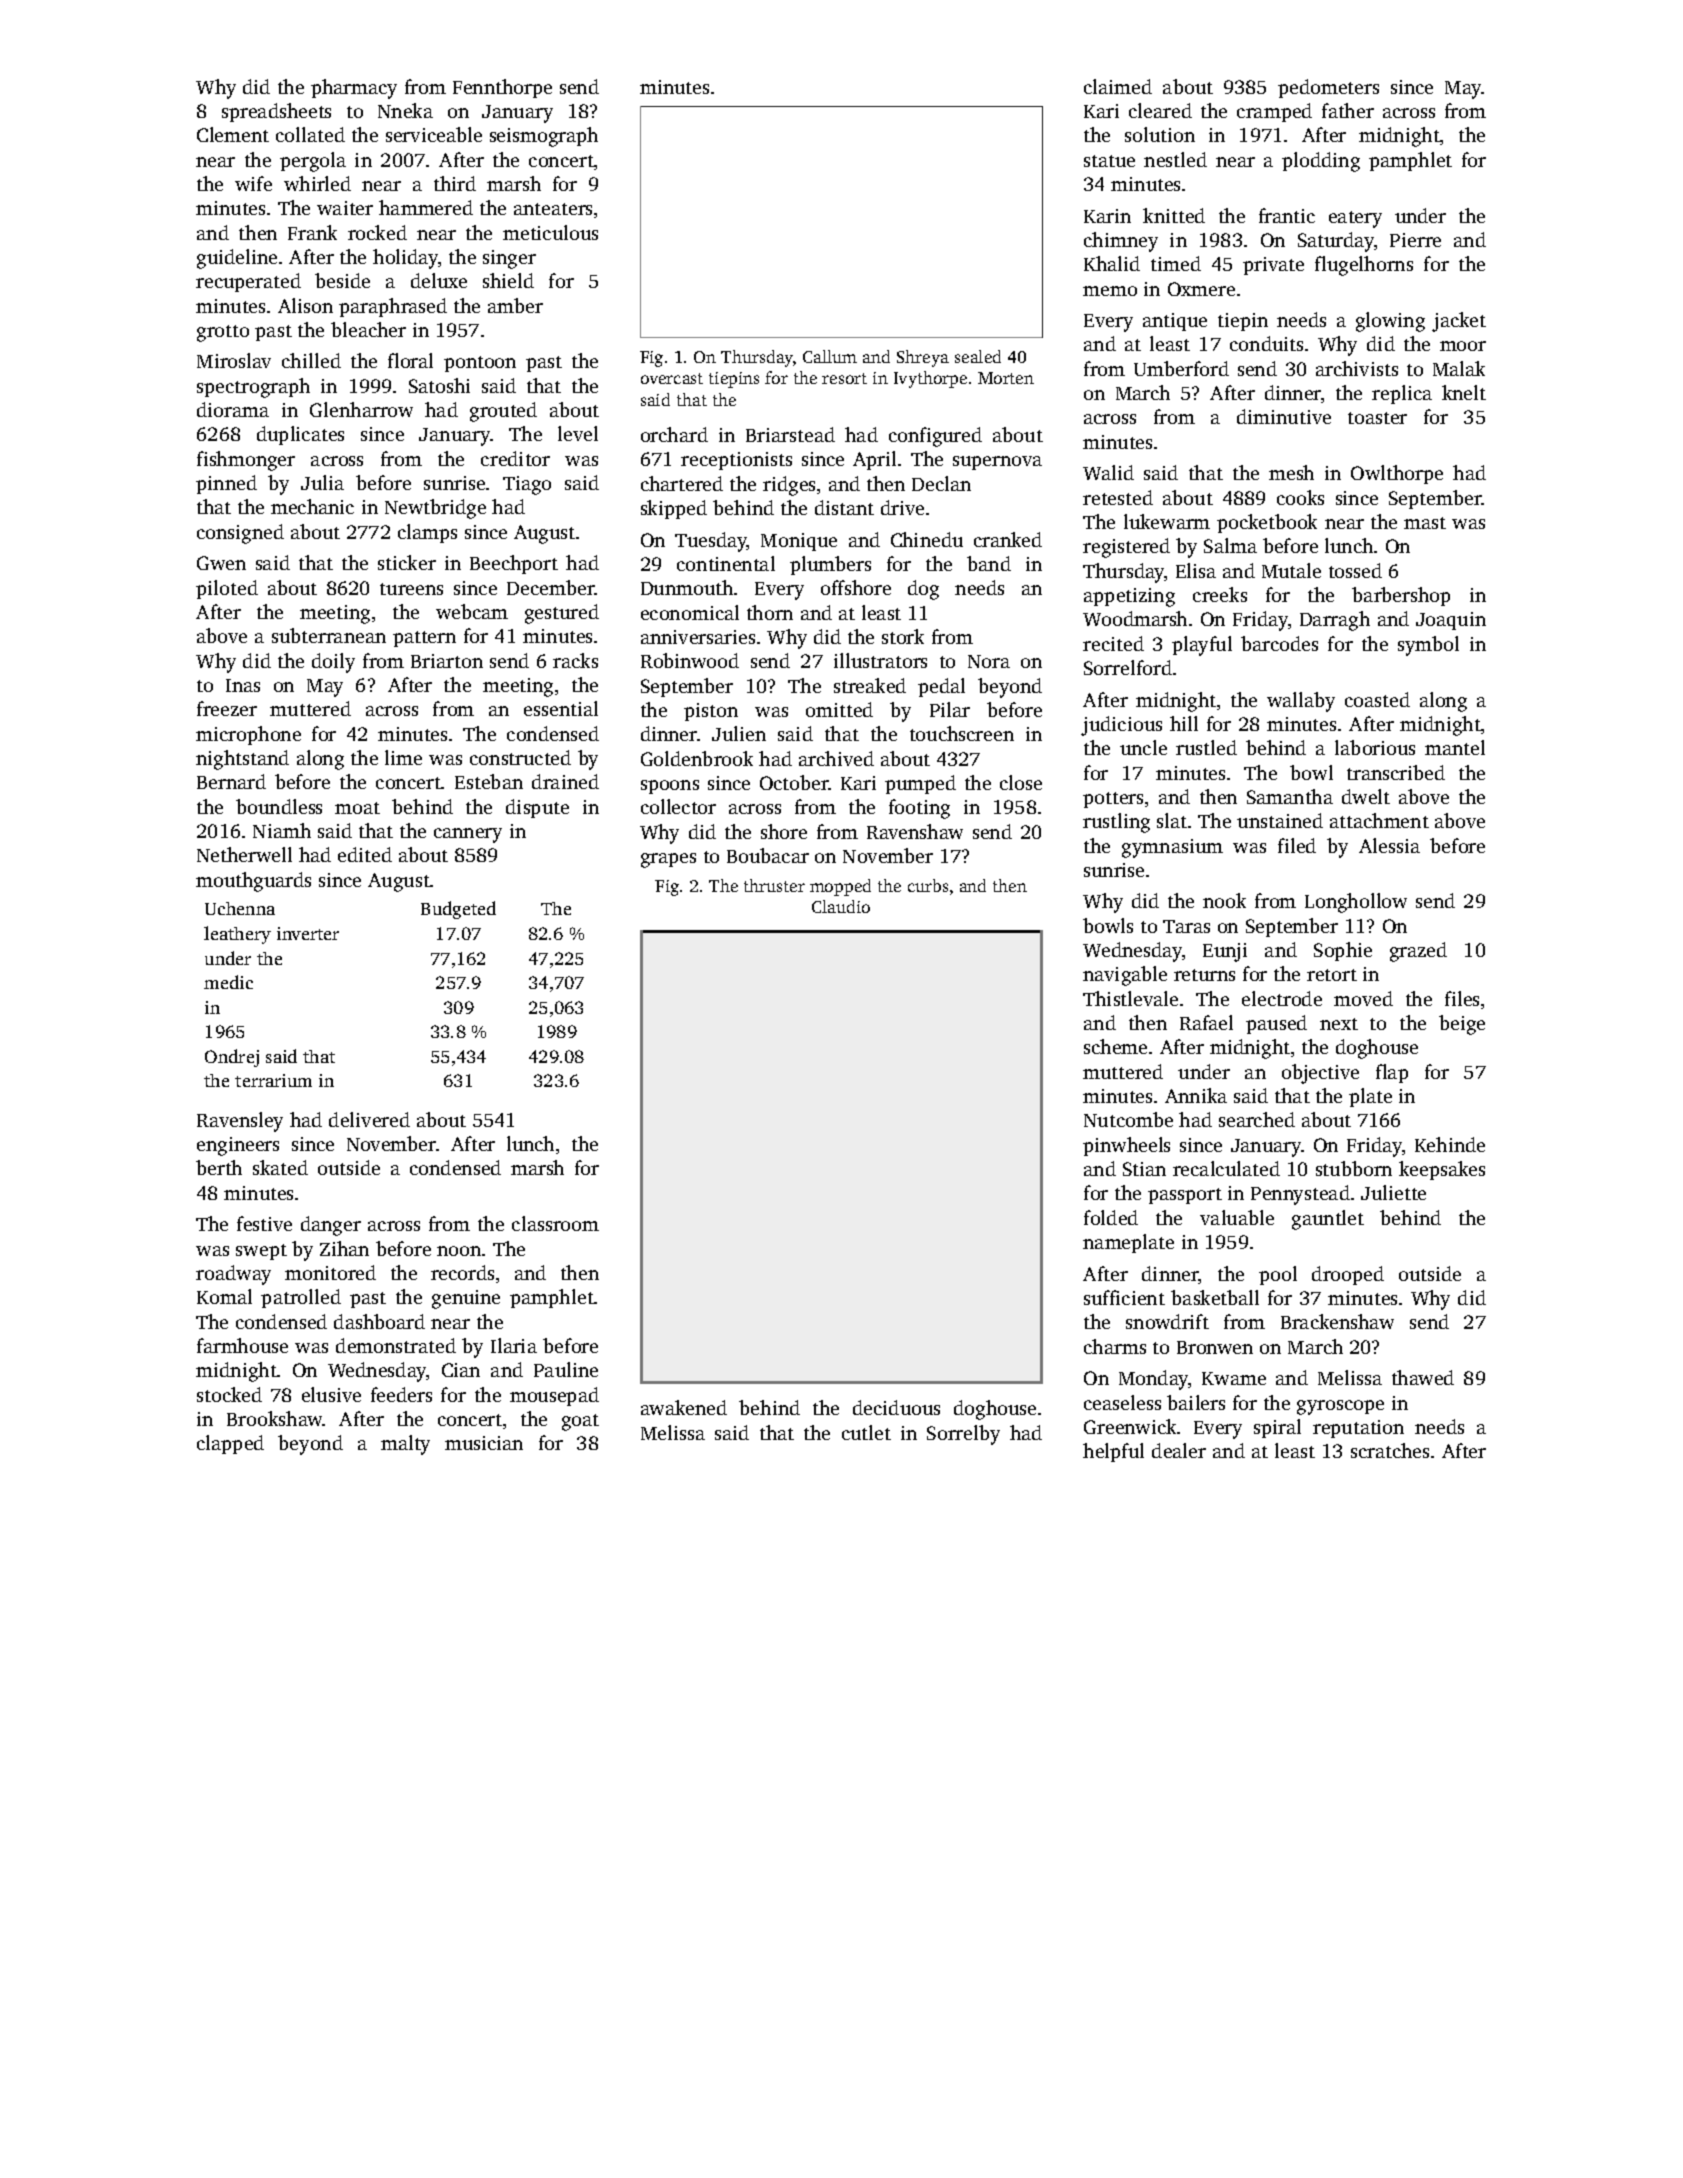 The image size is (1683, 2178). I want to click on Komal, so click(224, 1296).
